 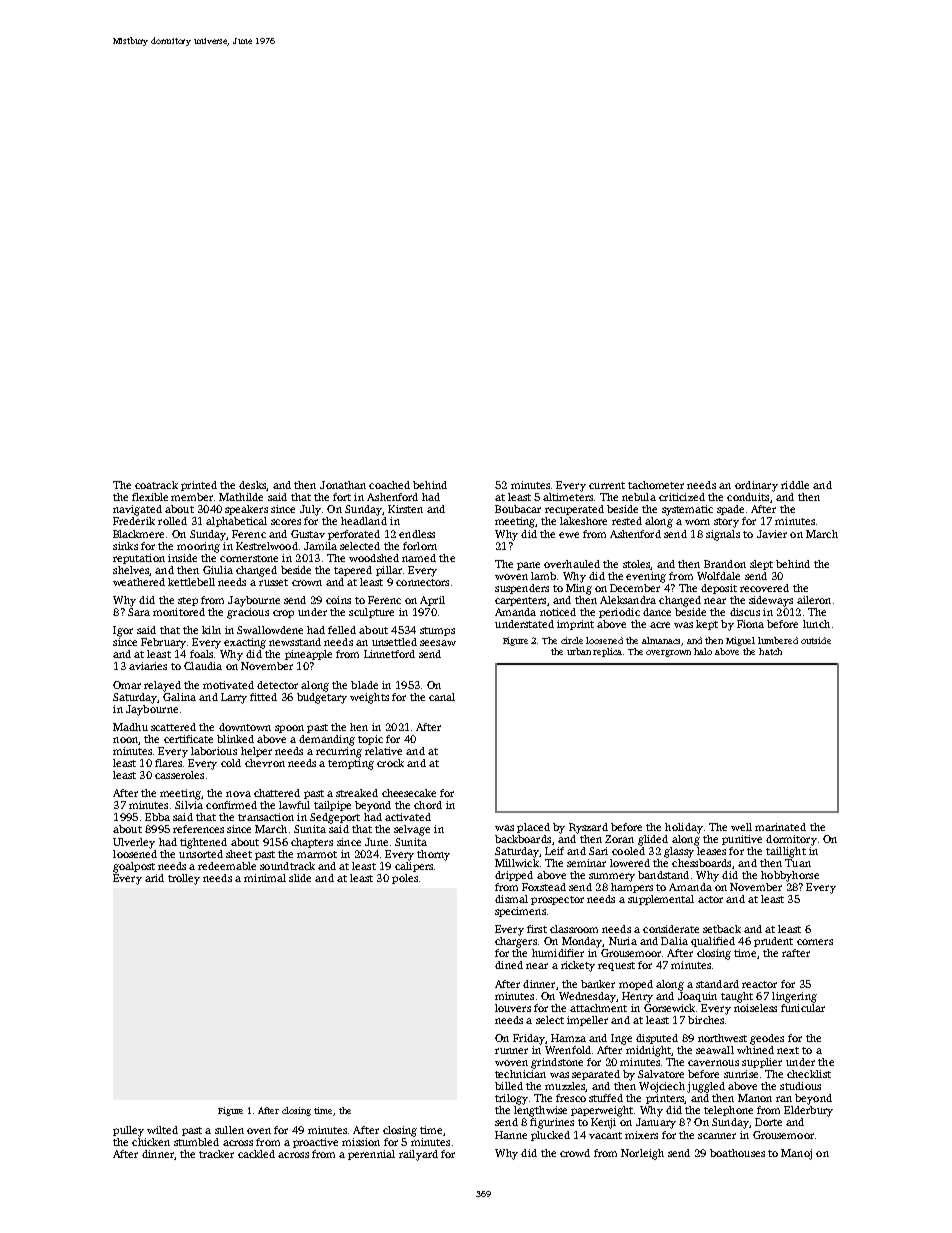 I want to click on selvage, so click(x=412, y=830).
